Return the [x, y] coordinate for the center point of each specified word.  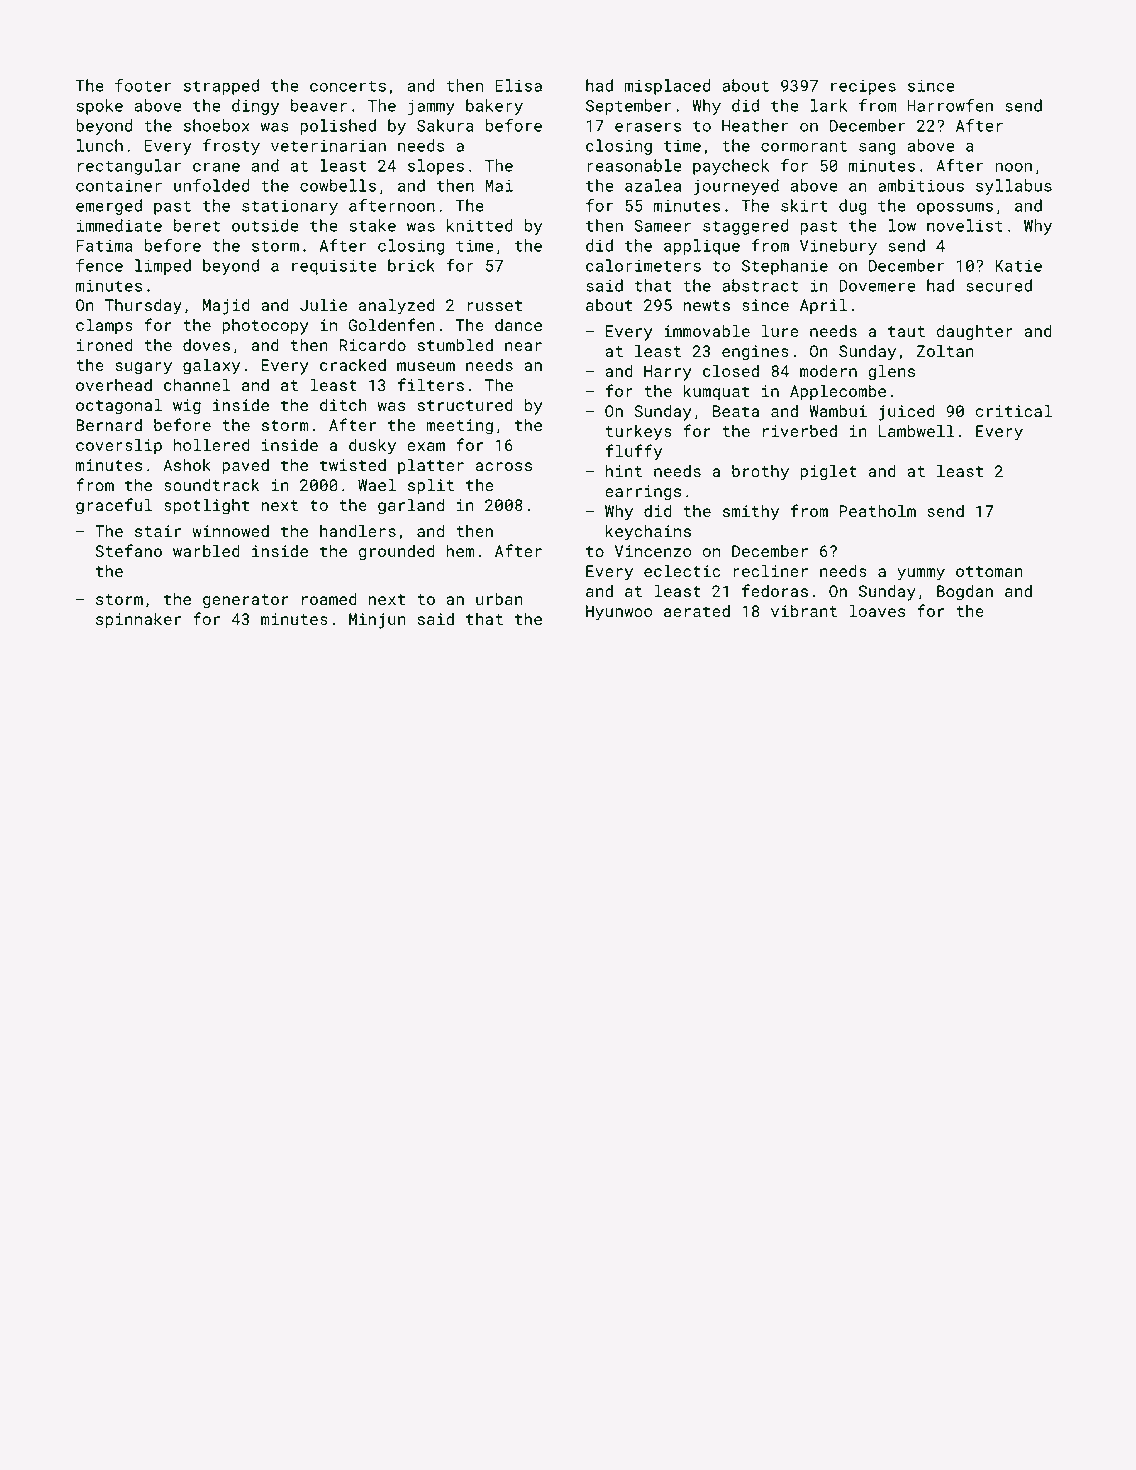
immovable [707, 331]
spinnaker [138, 621]
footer [143, 85]
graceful [114, 506]
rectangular [129, 167]
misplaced [667, 87]
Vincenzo [653, 551]
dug [853, 207]
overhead [114, 385]
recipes [863, 87]
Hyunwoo [619, 613]
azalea [653, 185]
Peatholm [878, 511]
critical [1014, 411]
